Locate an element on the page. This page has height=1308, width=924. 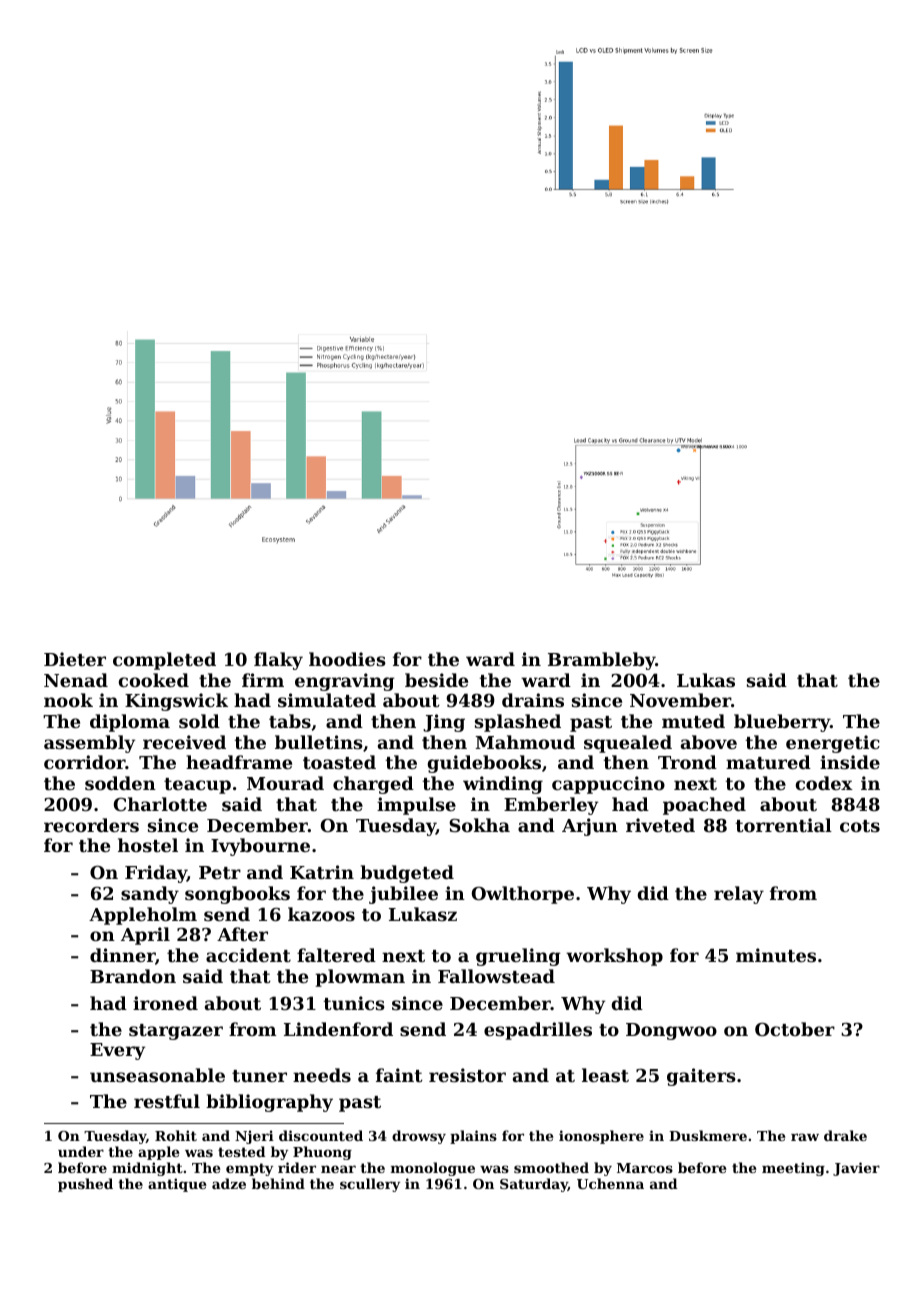
plowman is located at coordinates (360, 978).
